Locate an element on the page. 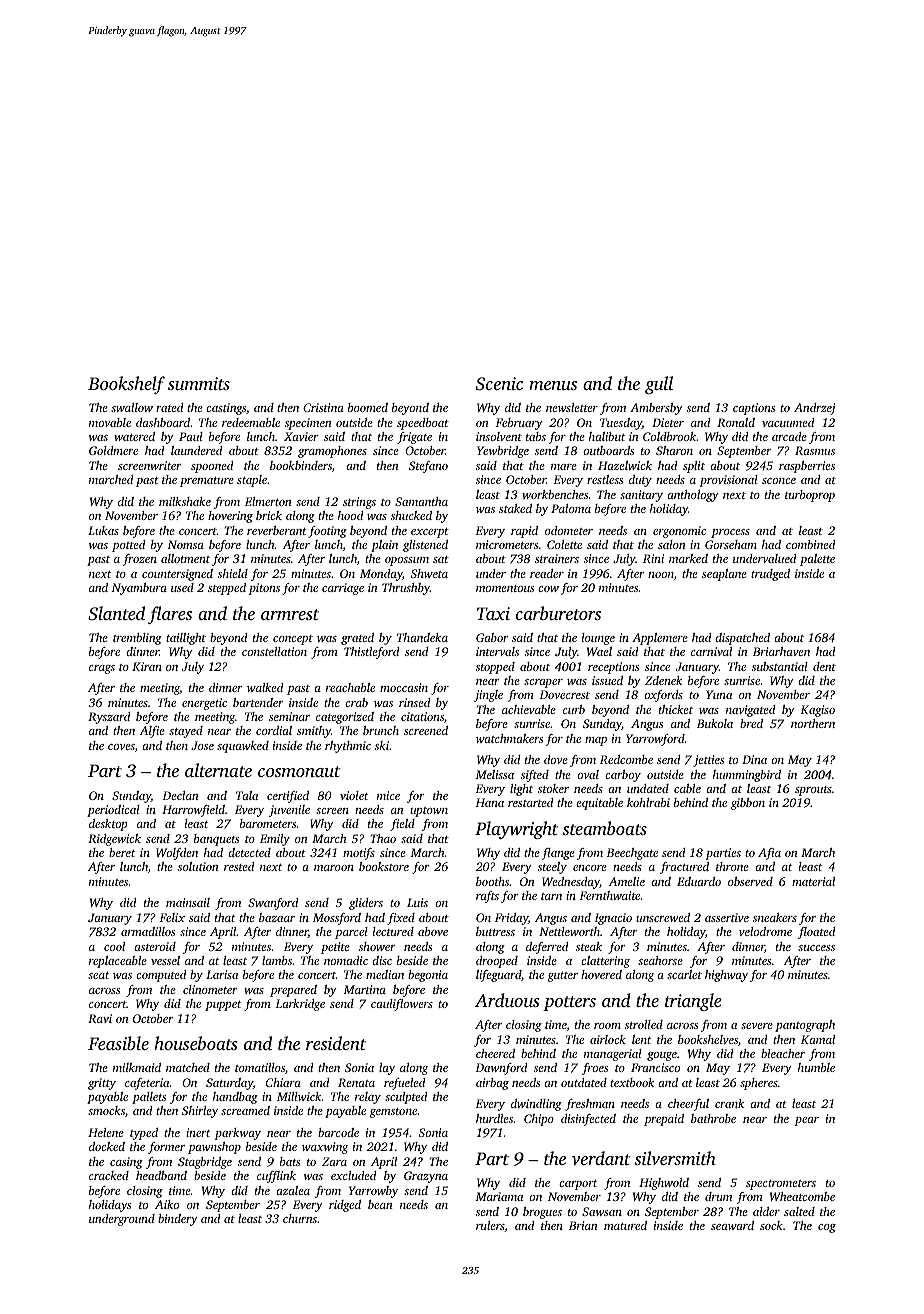 This image has width=924, height=1314. gull is located at coordinates (659, 385).
